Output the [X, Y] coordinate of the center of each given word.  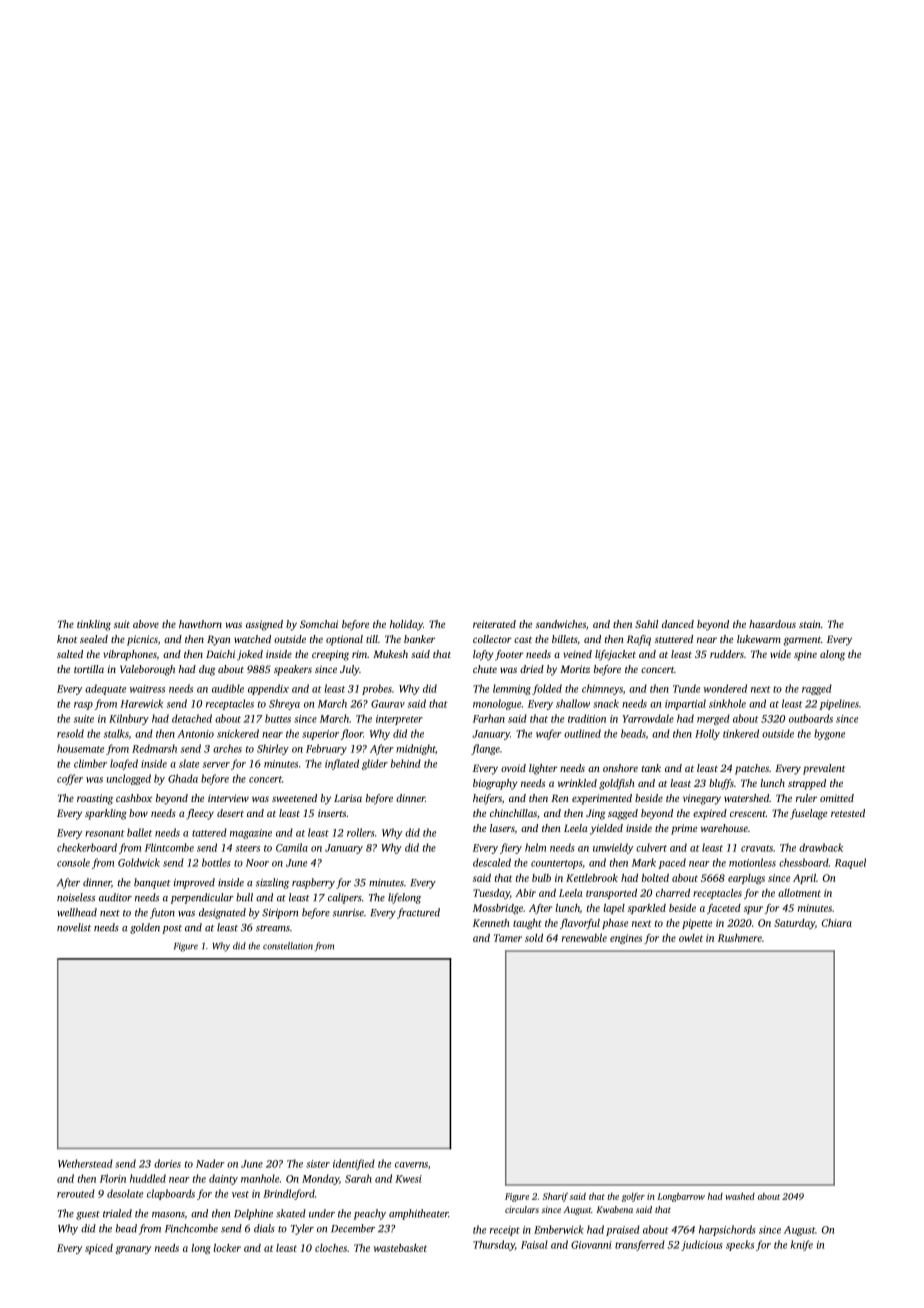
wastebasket [400, 1248]
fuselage [808, 814]
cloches [331, 1248]
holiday [406, 625]
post [172, 929]
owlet [691, 938]
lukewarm [759, 639]
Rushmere [740, 938]
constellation [288, 946]
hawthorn [200, 624]
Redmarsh [154, 748]
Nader [210, 1163]
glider [375, 764]
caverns [411, 1165]
